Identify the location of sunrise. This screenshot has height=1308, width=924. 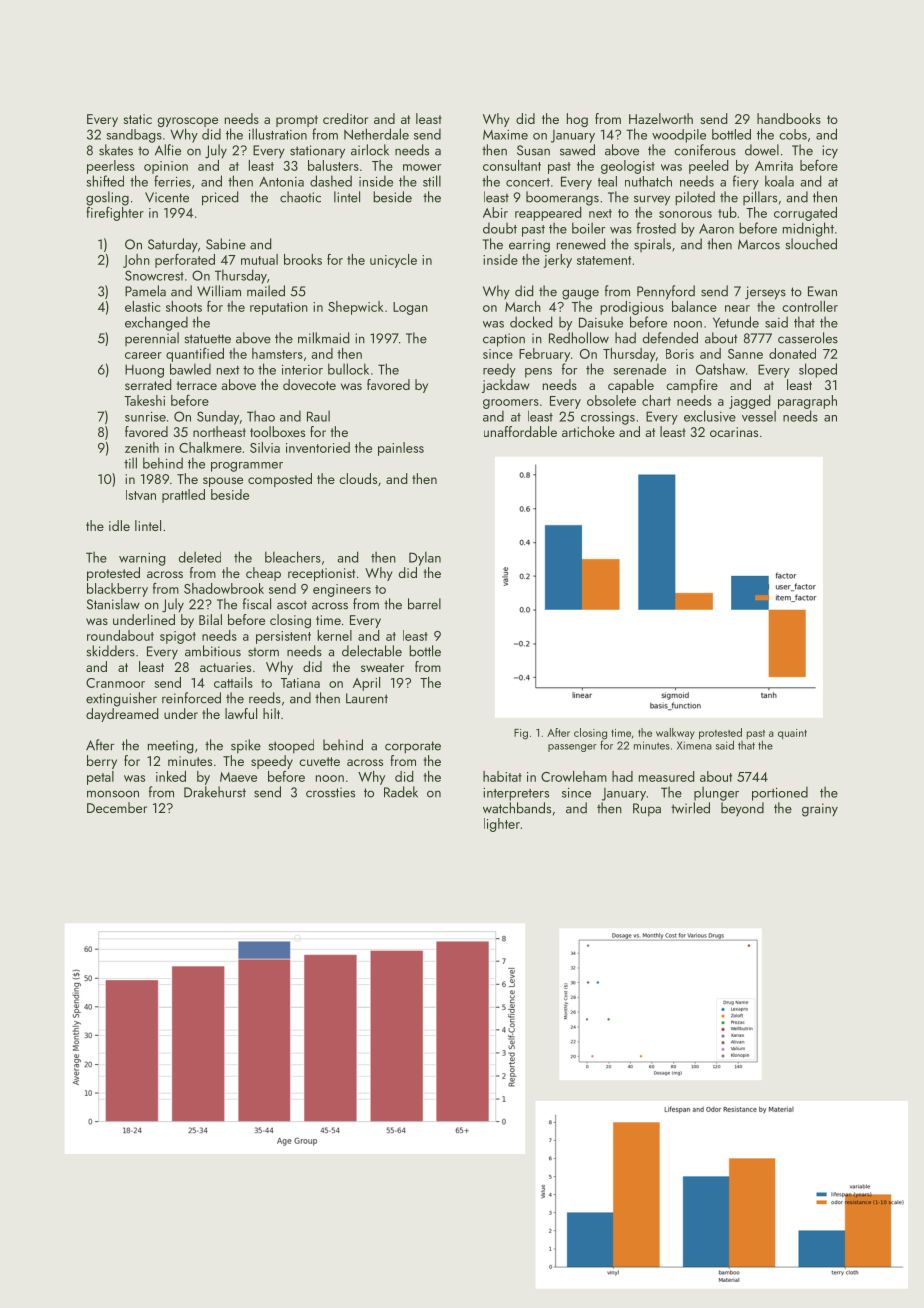
(145, 417).
